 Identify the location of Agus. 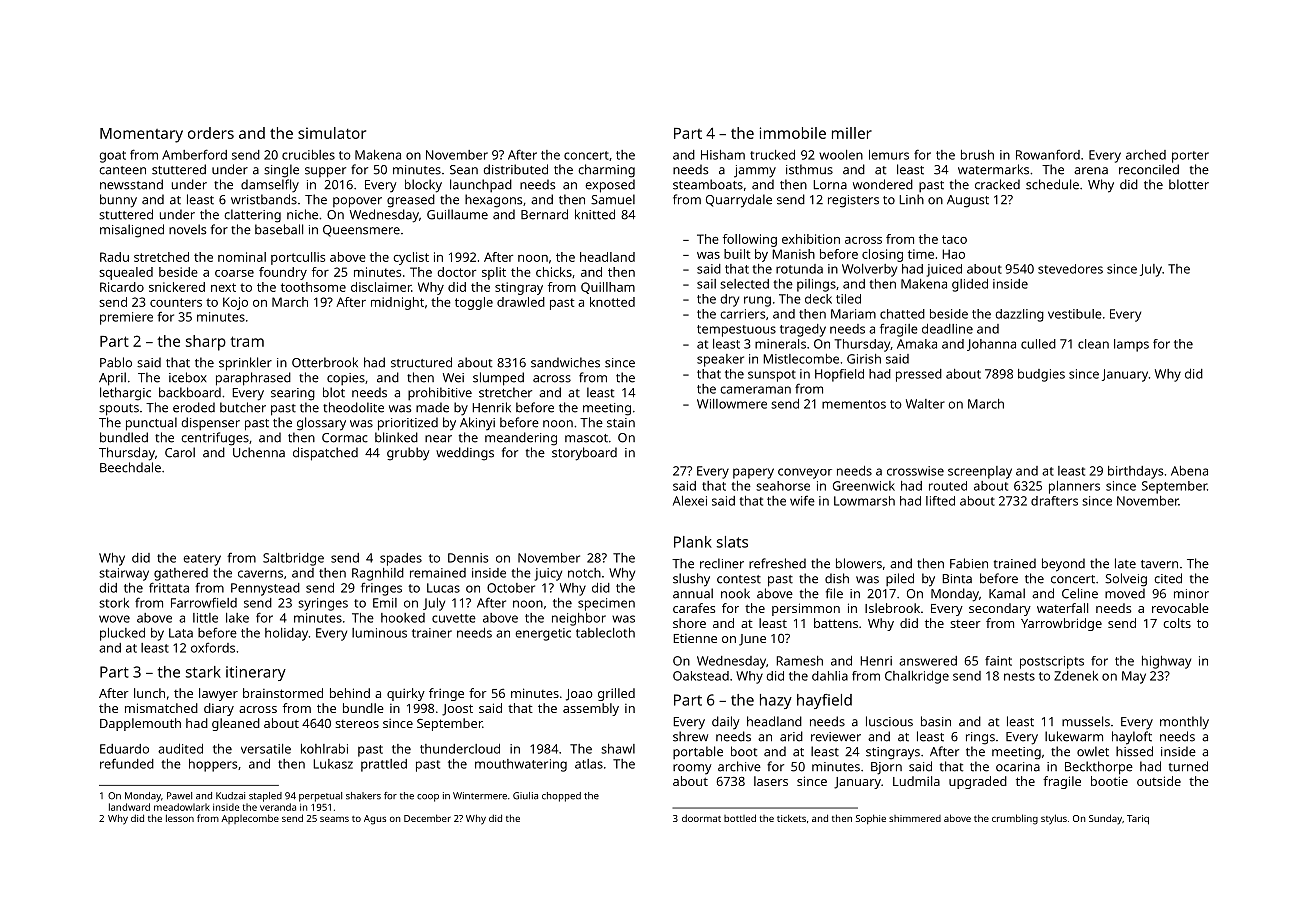
(375, 820).
